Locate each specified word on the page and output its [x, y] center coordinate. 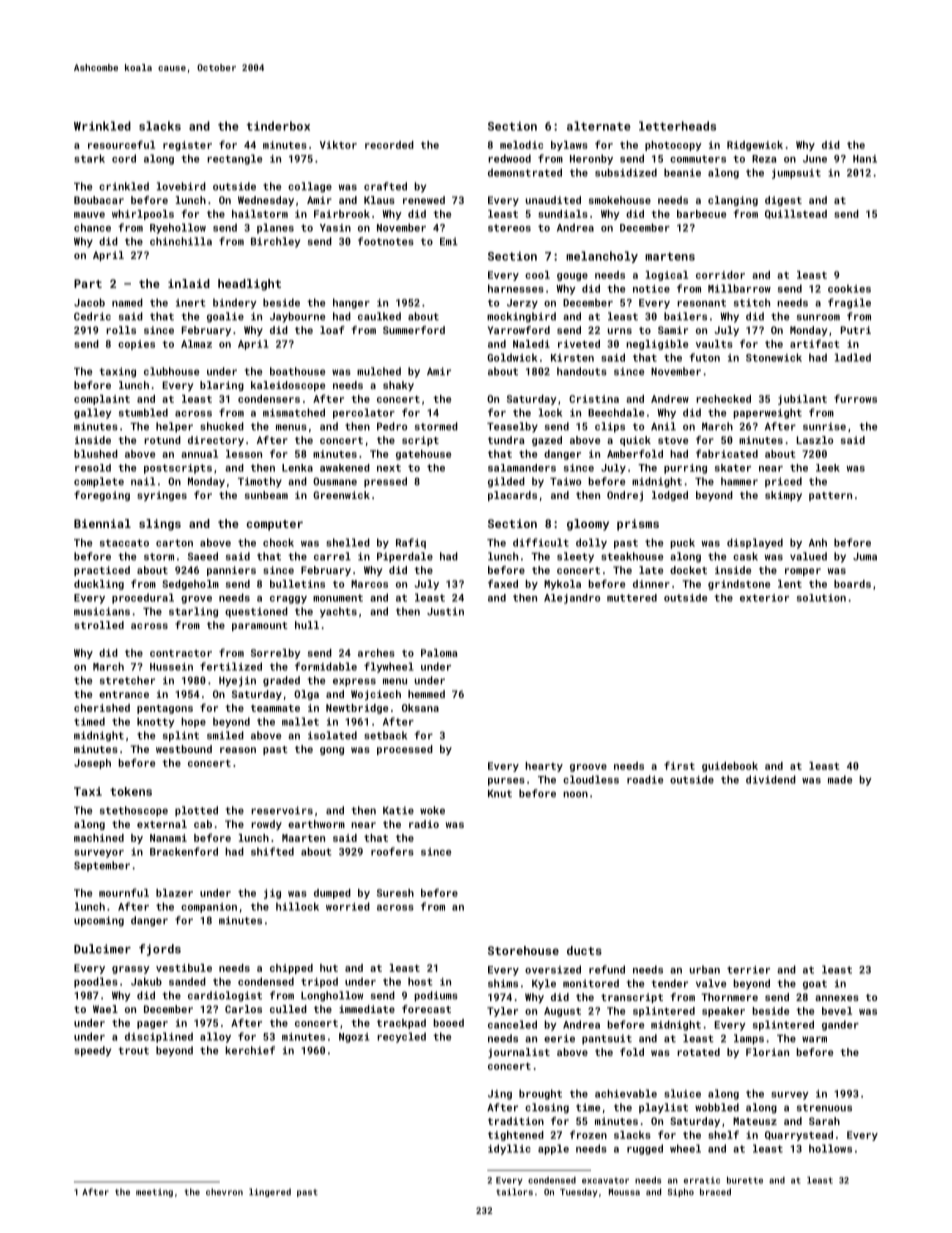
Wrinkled [102, 126]
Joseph [92, 764]
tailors [514, 1192]
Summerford [414, 330]
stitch [752, 302]
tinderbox [278, 126]
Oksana [420, 708]
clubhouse [172, 371]
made [840, 779]
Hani [865, 159]
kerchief [250, 1050]
